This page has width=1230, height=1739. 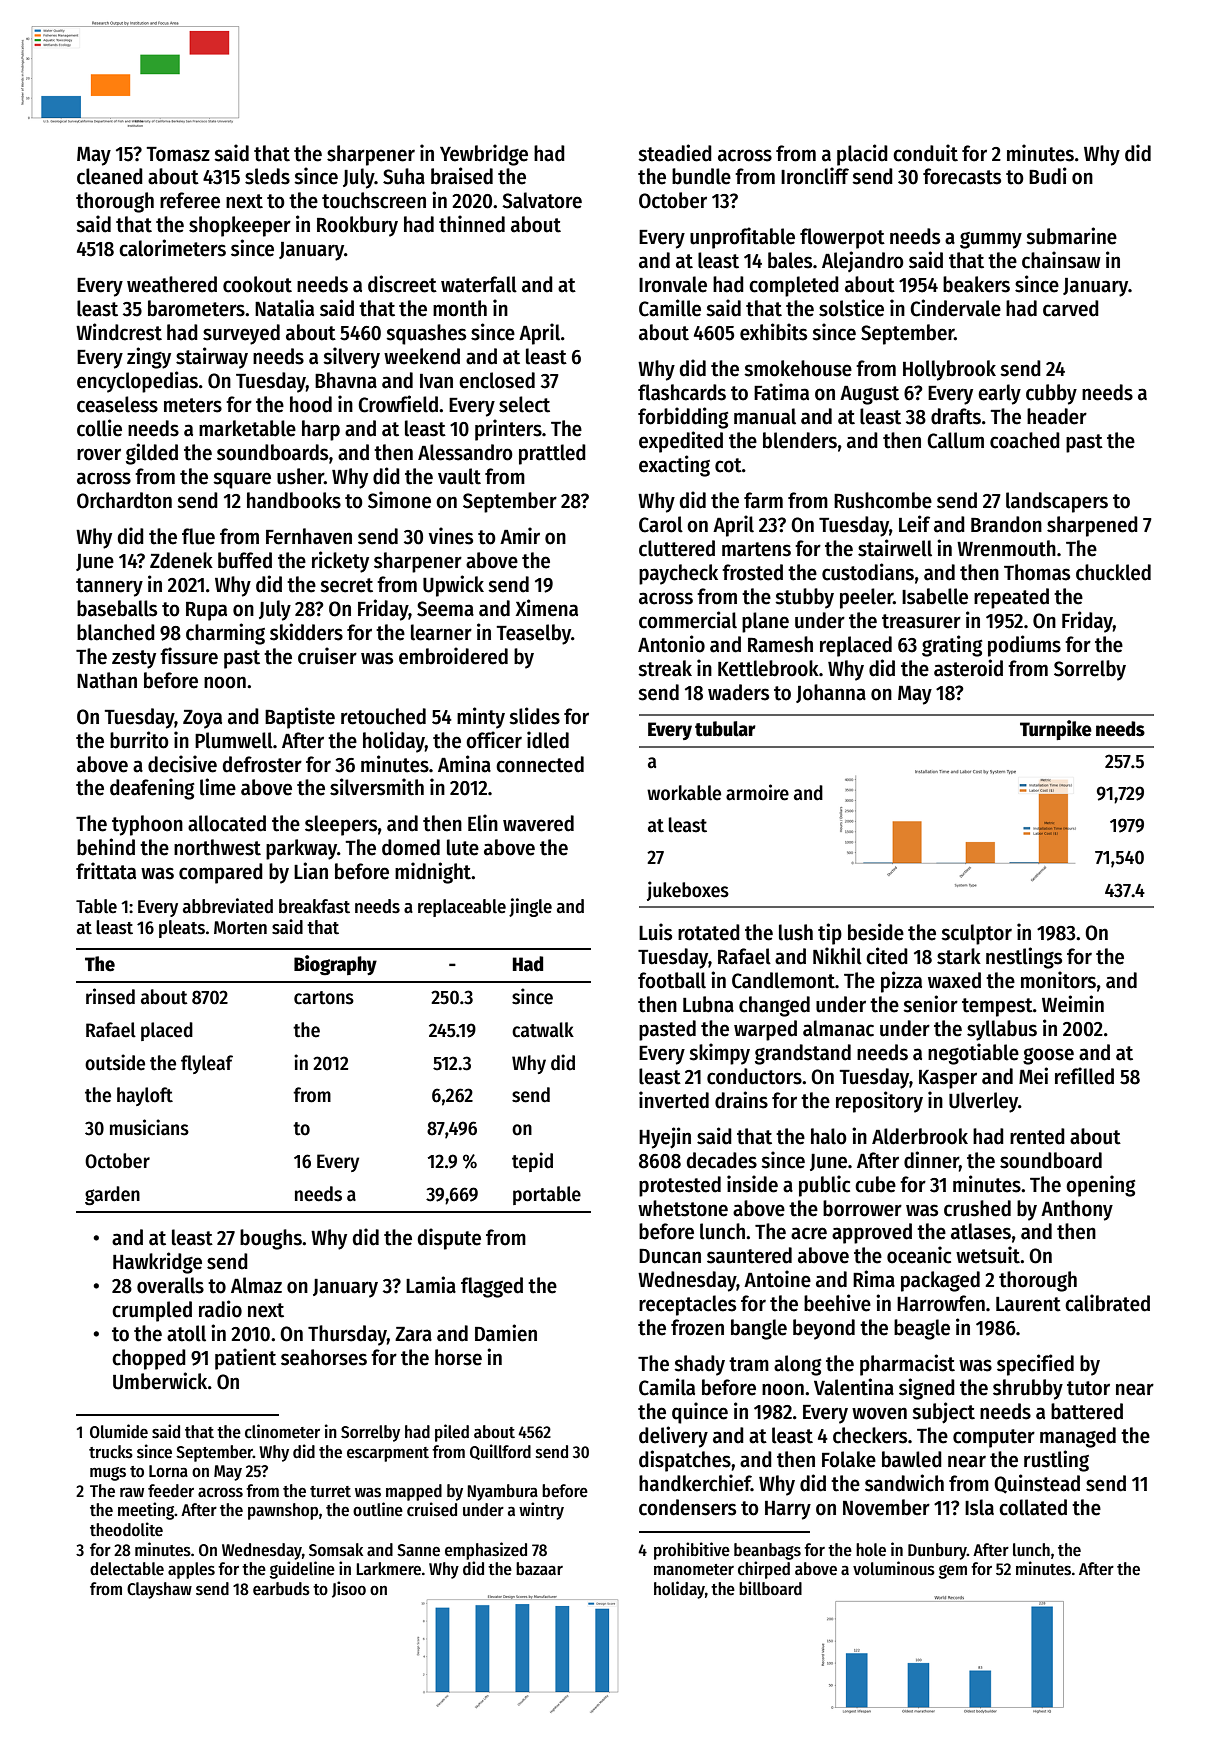 I want to click on Tomasz, so click(x=178, y=154).
